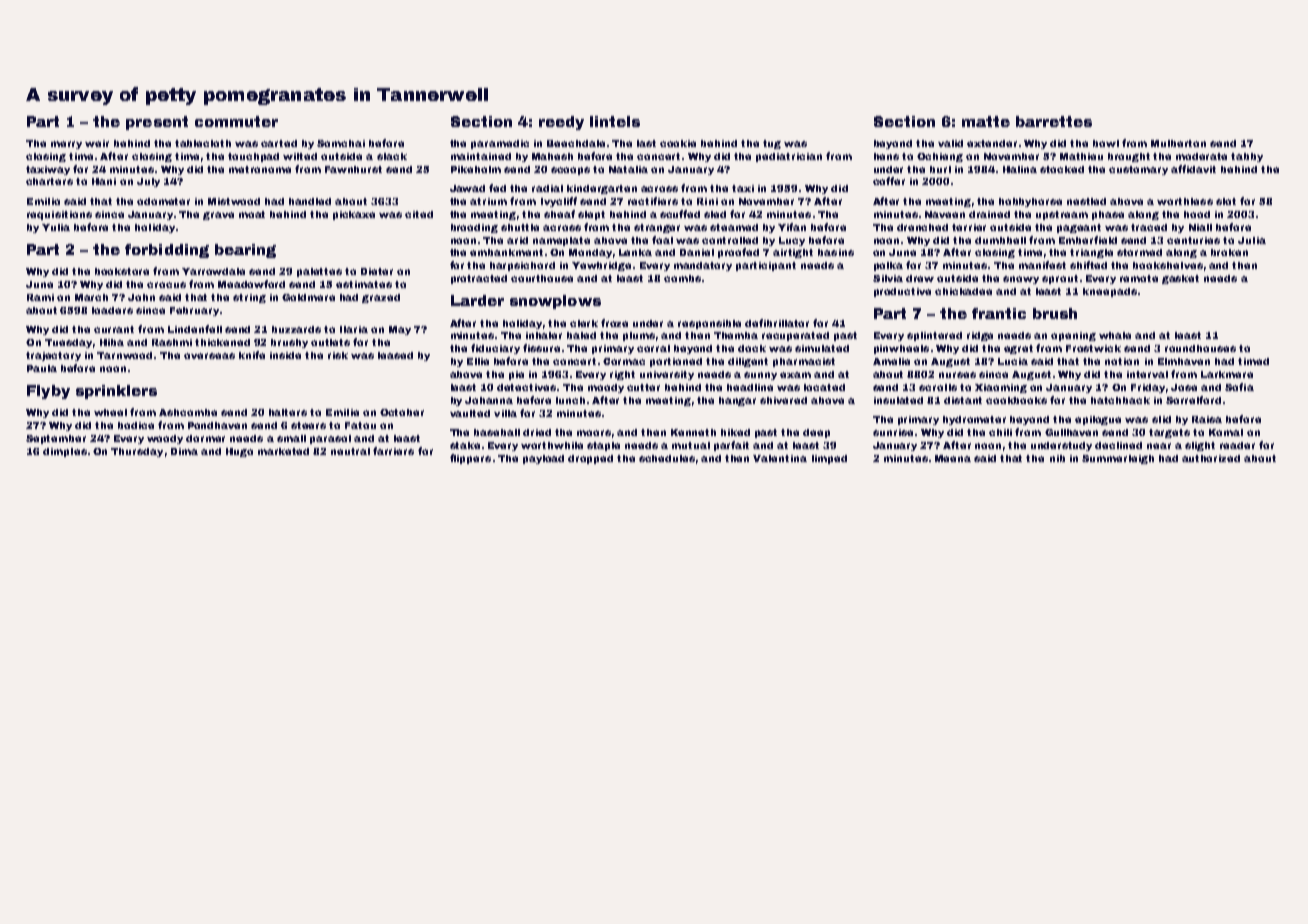 Image resolution: width=1308 pixels, height=924 pixels. What do you see at coordinates (603, 446) in the screenshot?
I see `staple` at bounding box center [603, 446].
